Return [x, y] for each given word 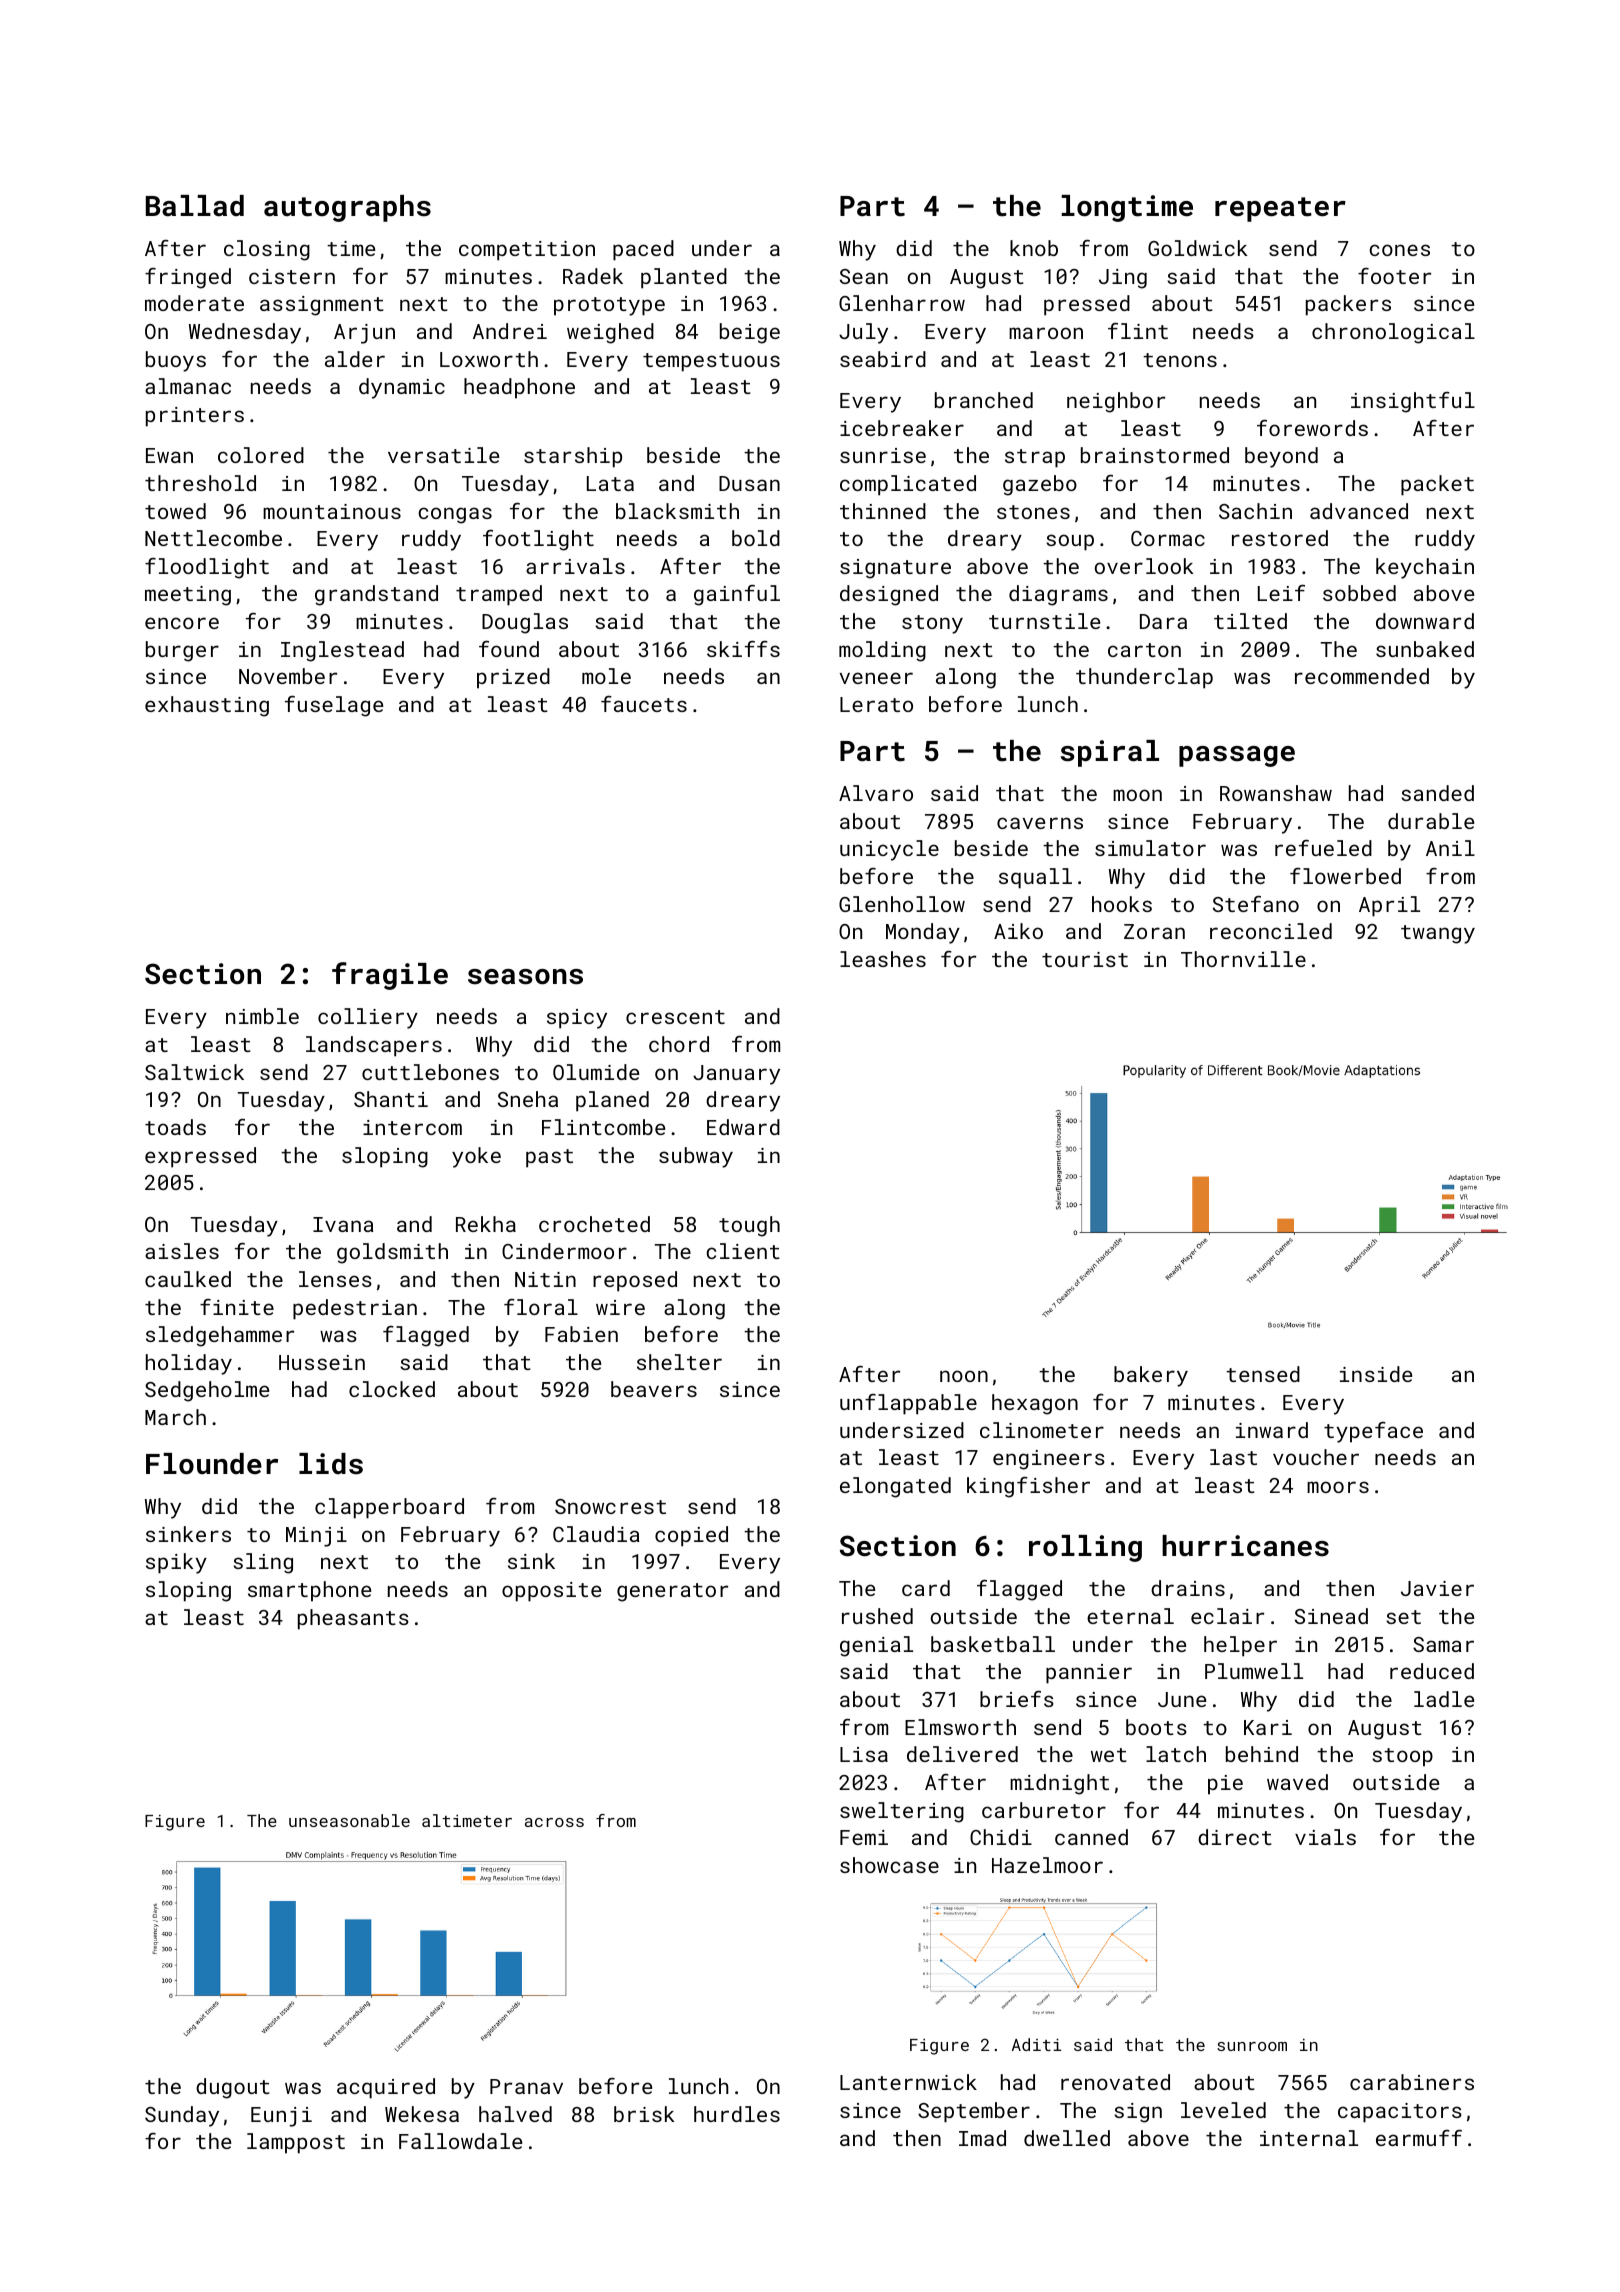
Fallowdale [460, 2141]
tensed [1263, 1374]
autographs [347, 208]
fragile [390, 976]
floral [541, 1307]
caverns [1040, 823]
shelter [679, 1362]
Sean [864, 276]
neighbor [1116, 402]
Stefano [1256, 904]
